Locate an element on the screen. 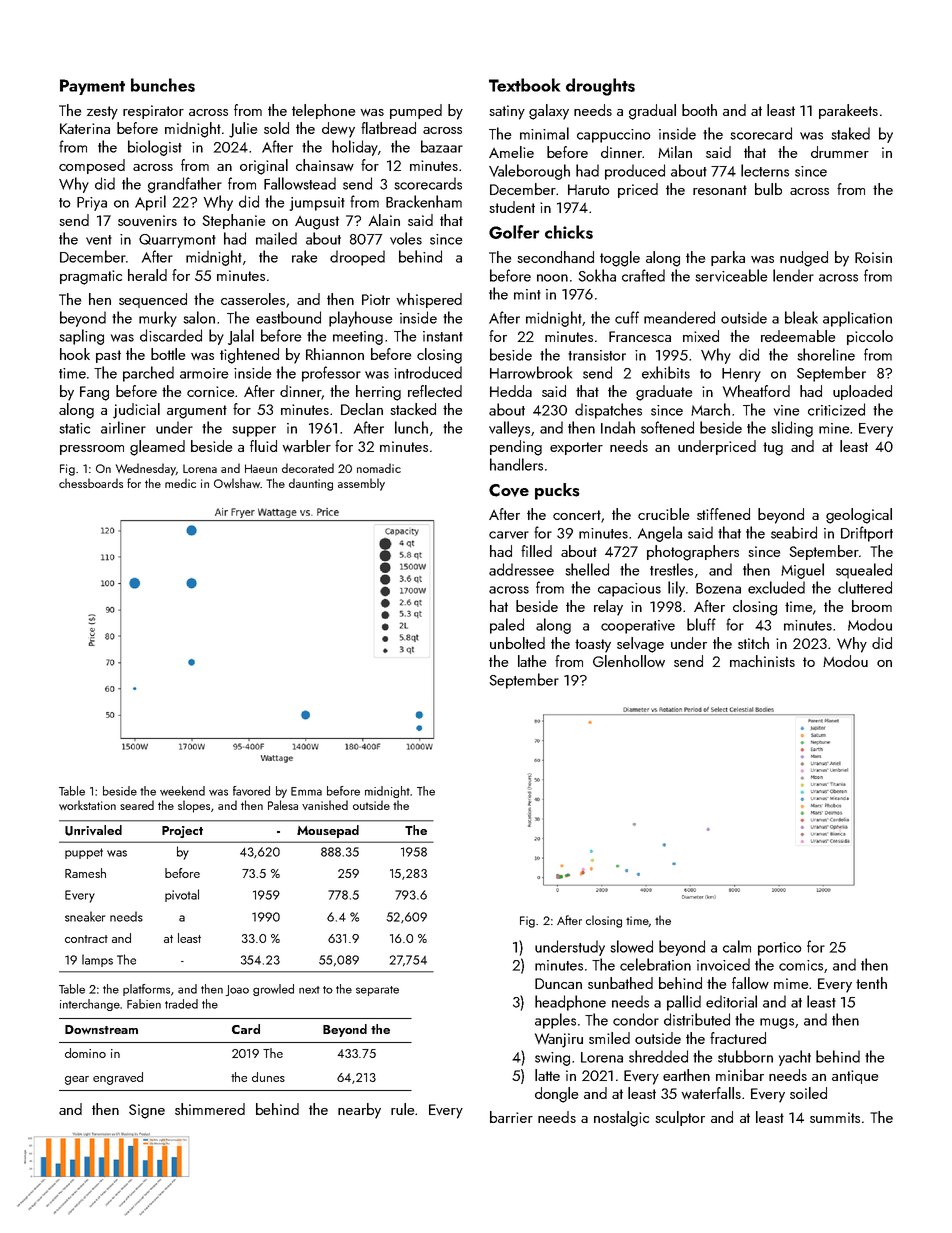  favored is located at coordinates (251, 791).
